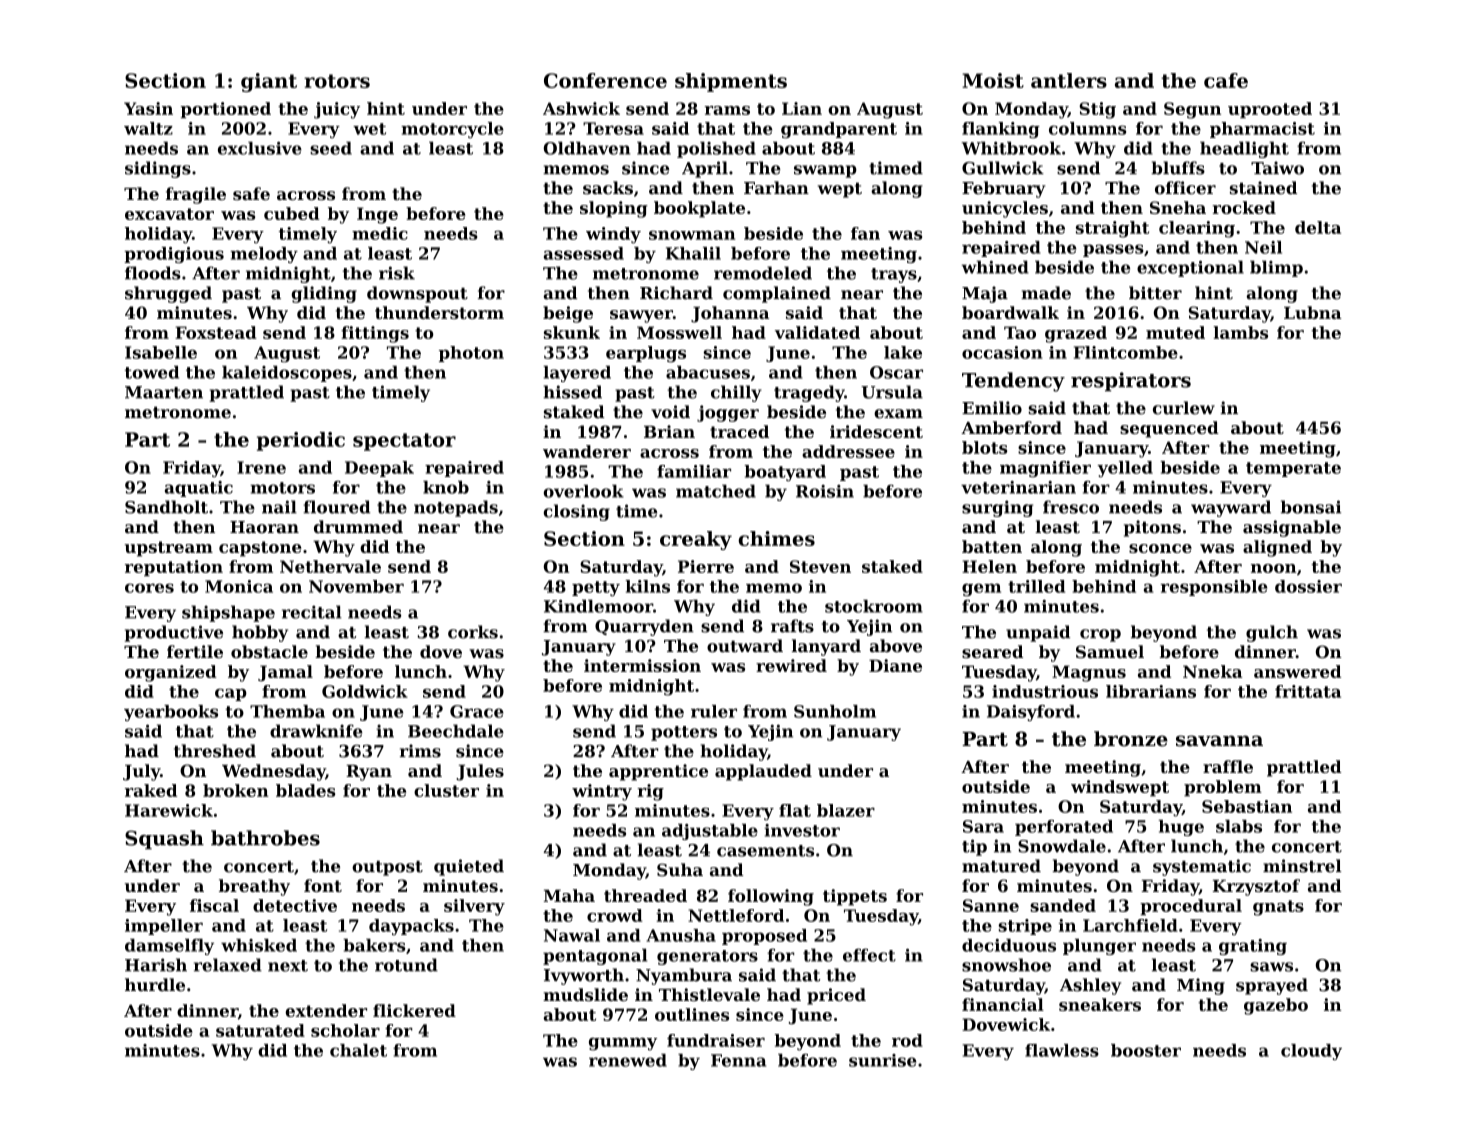 This page has height=1133, width=1466. I want to click on chalet, so click(358, 1050).
